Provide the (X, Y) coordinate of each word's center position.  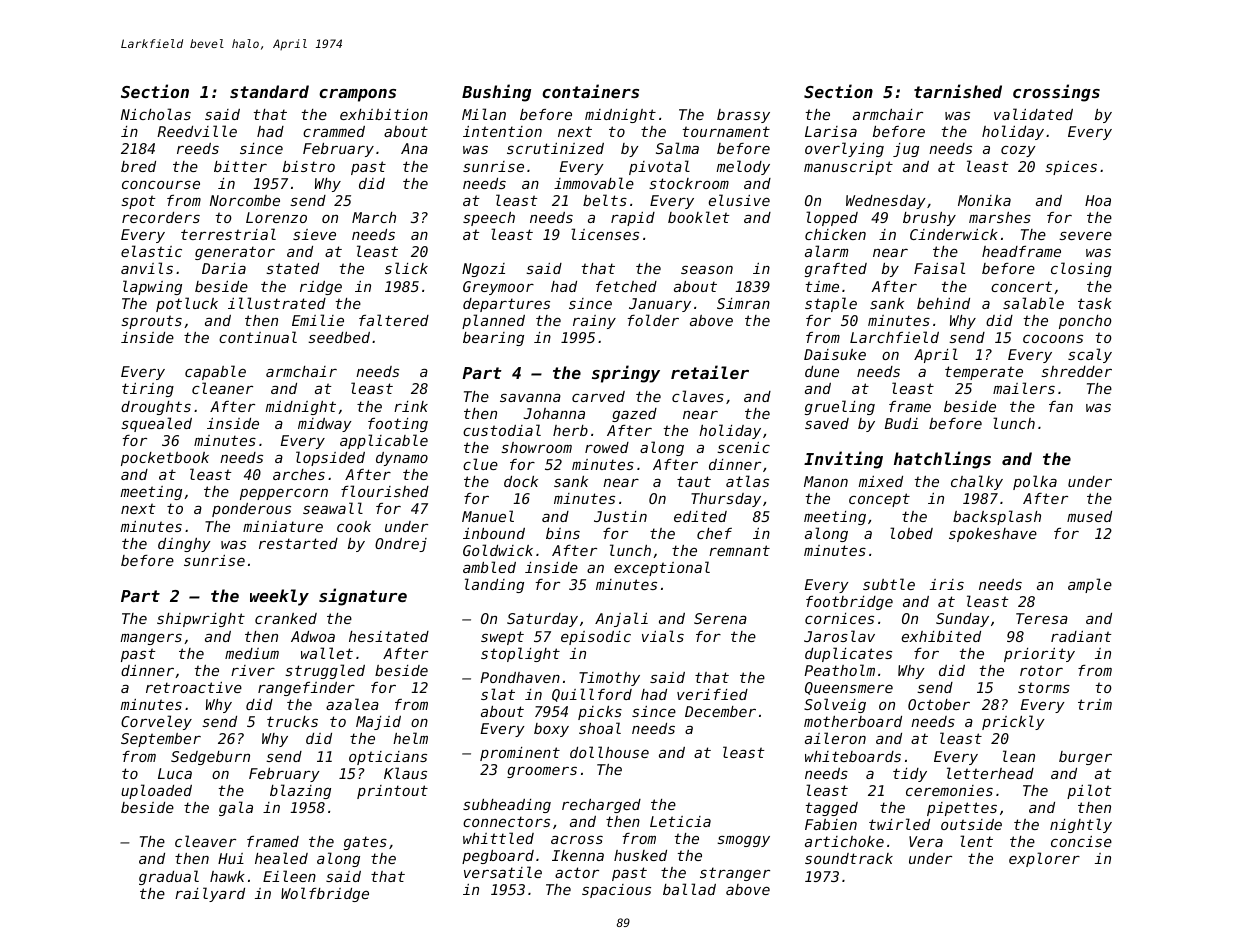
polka (1035, 482)
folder (653, 320)
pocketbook (165, 459)
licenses (605, 234)
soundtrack (849, 858)
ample (1090, 585)
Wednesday (886, 202)
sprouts (151, 322)
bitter (240, 166)
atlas (747, 481)
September (161, 740)
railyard (210, 894)
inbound (494, 533)
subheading (507, 806)
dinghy (184, 545)
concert (1021, 286)
